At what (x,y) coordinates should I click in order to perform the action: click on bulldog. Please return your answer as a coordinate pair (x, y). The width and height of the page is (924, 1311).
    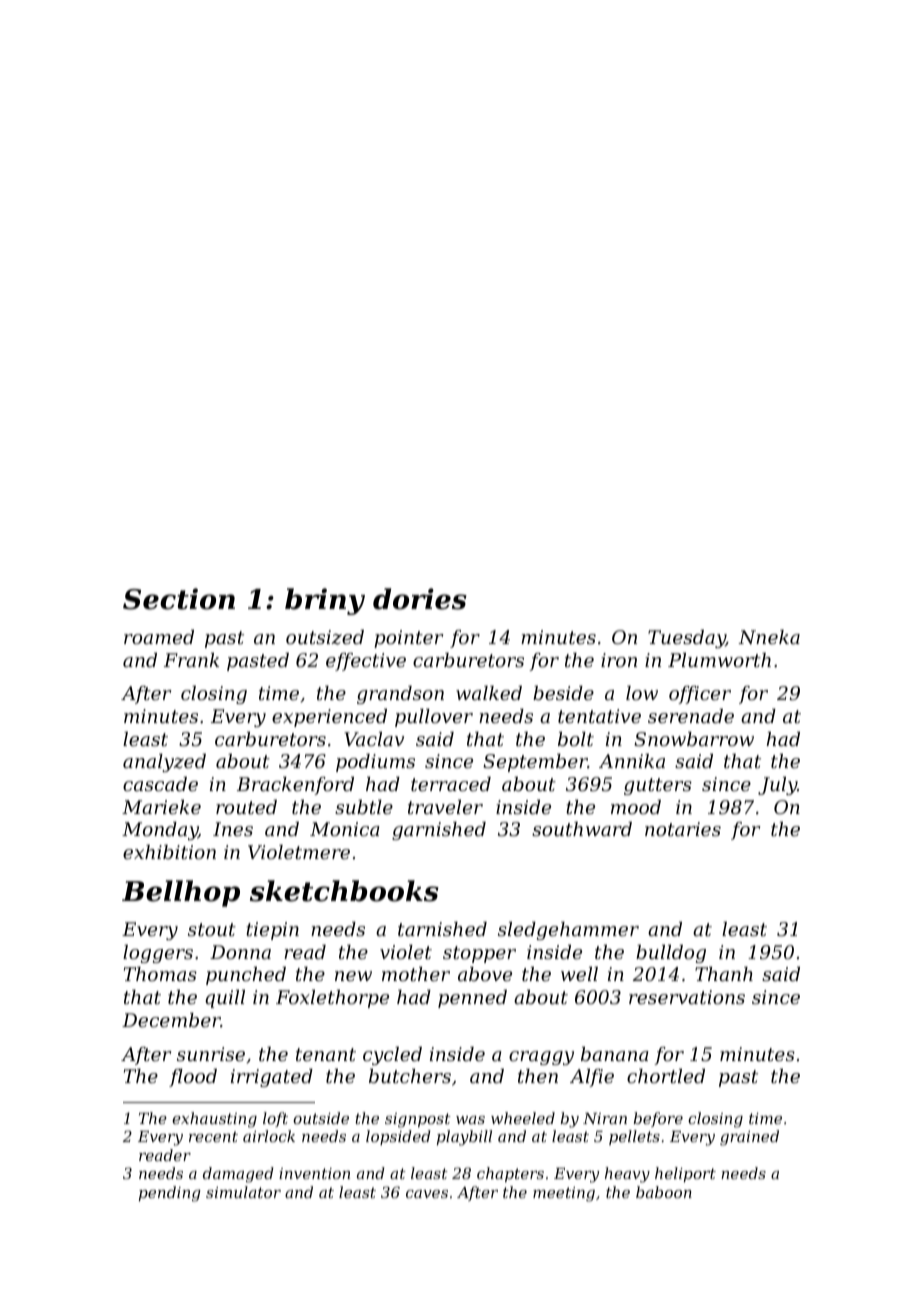
    Looking at the image, I should click on (671, 954).
